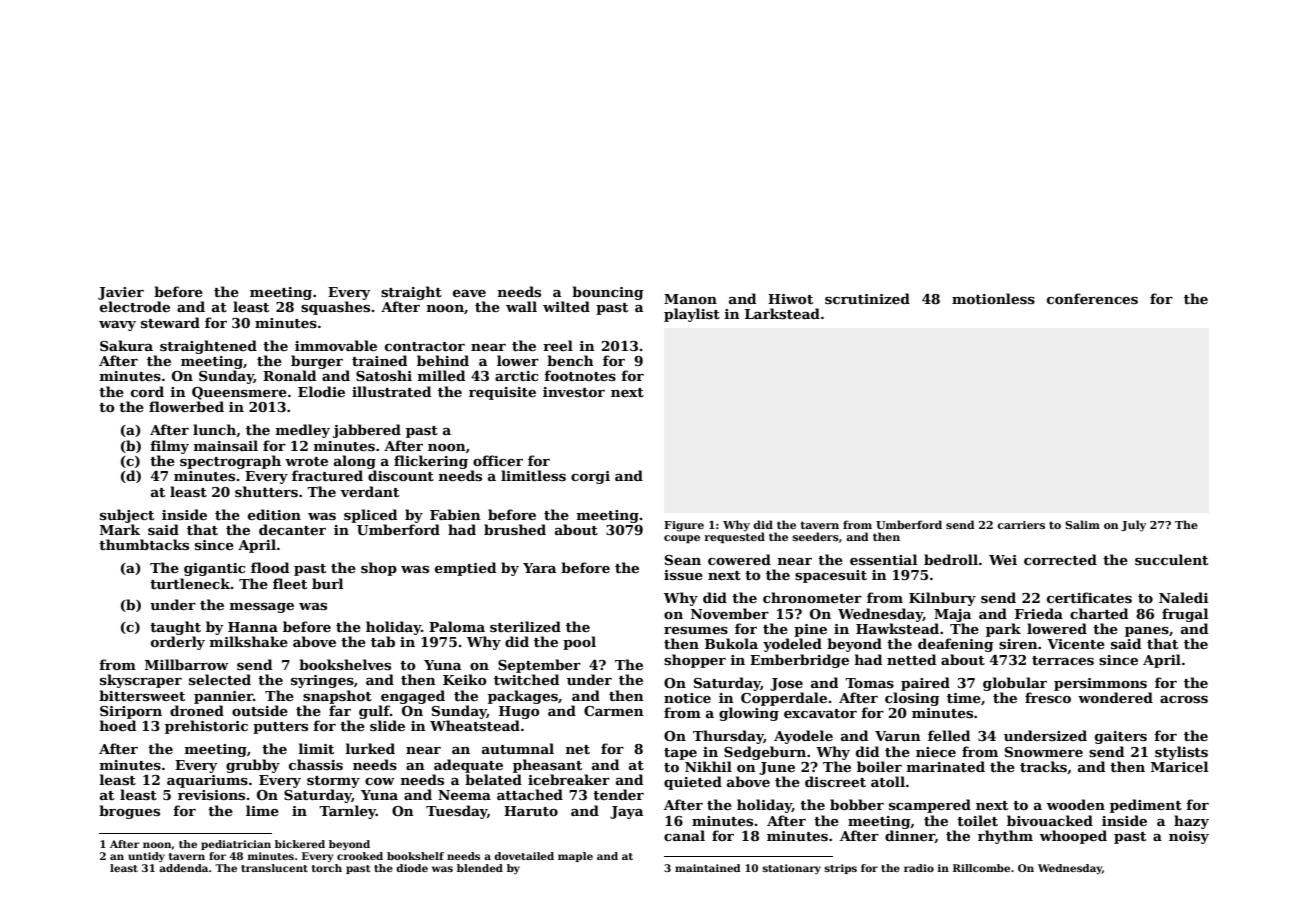  I want to click on Rillcombe, so click(981, 868).
